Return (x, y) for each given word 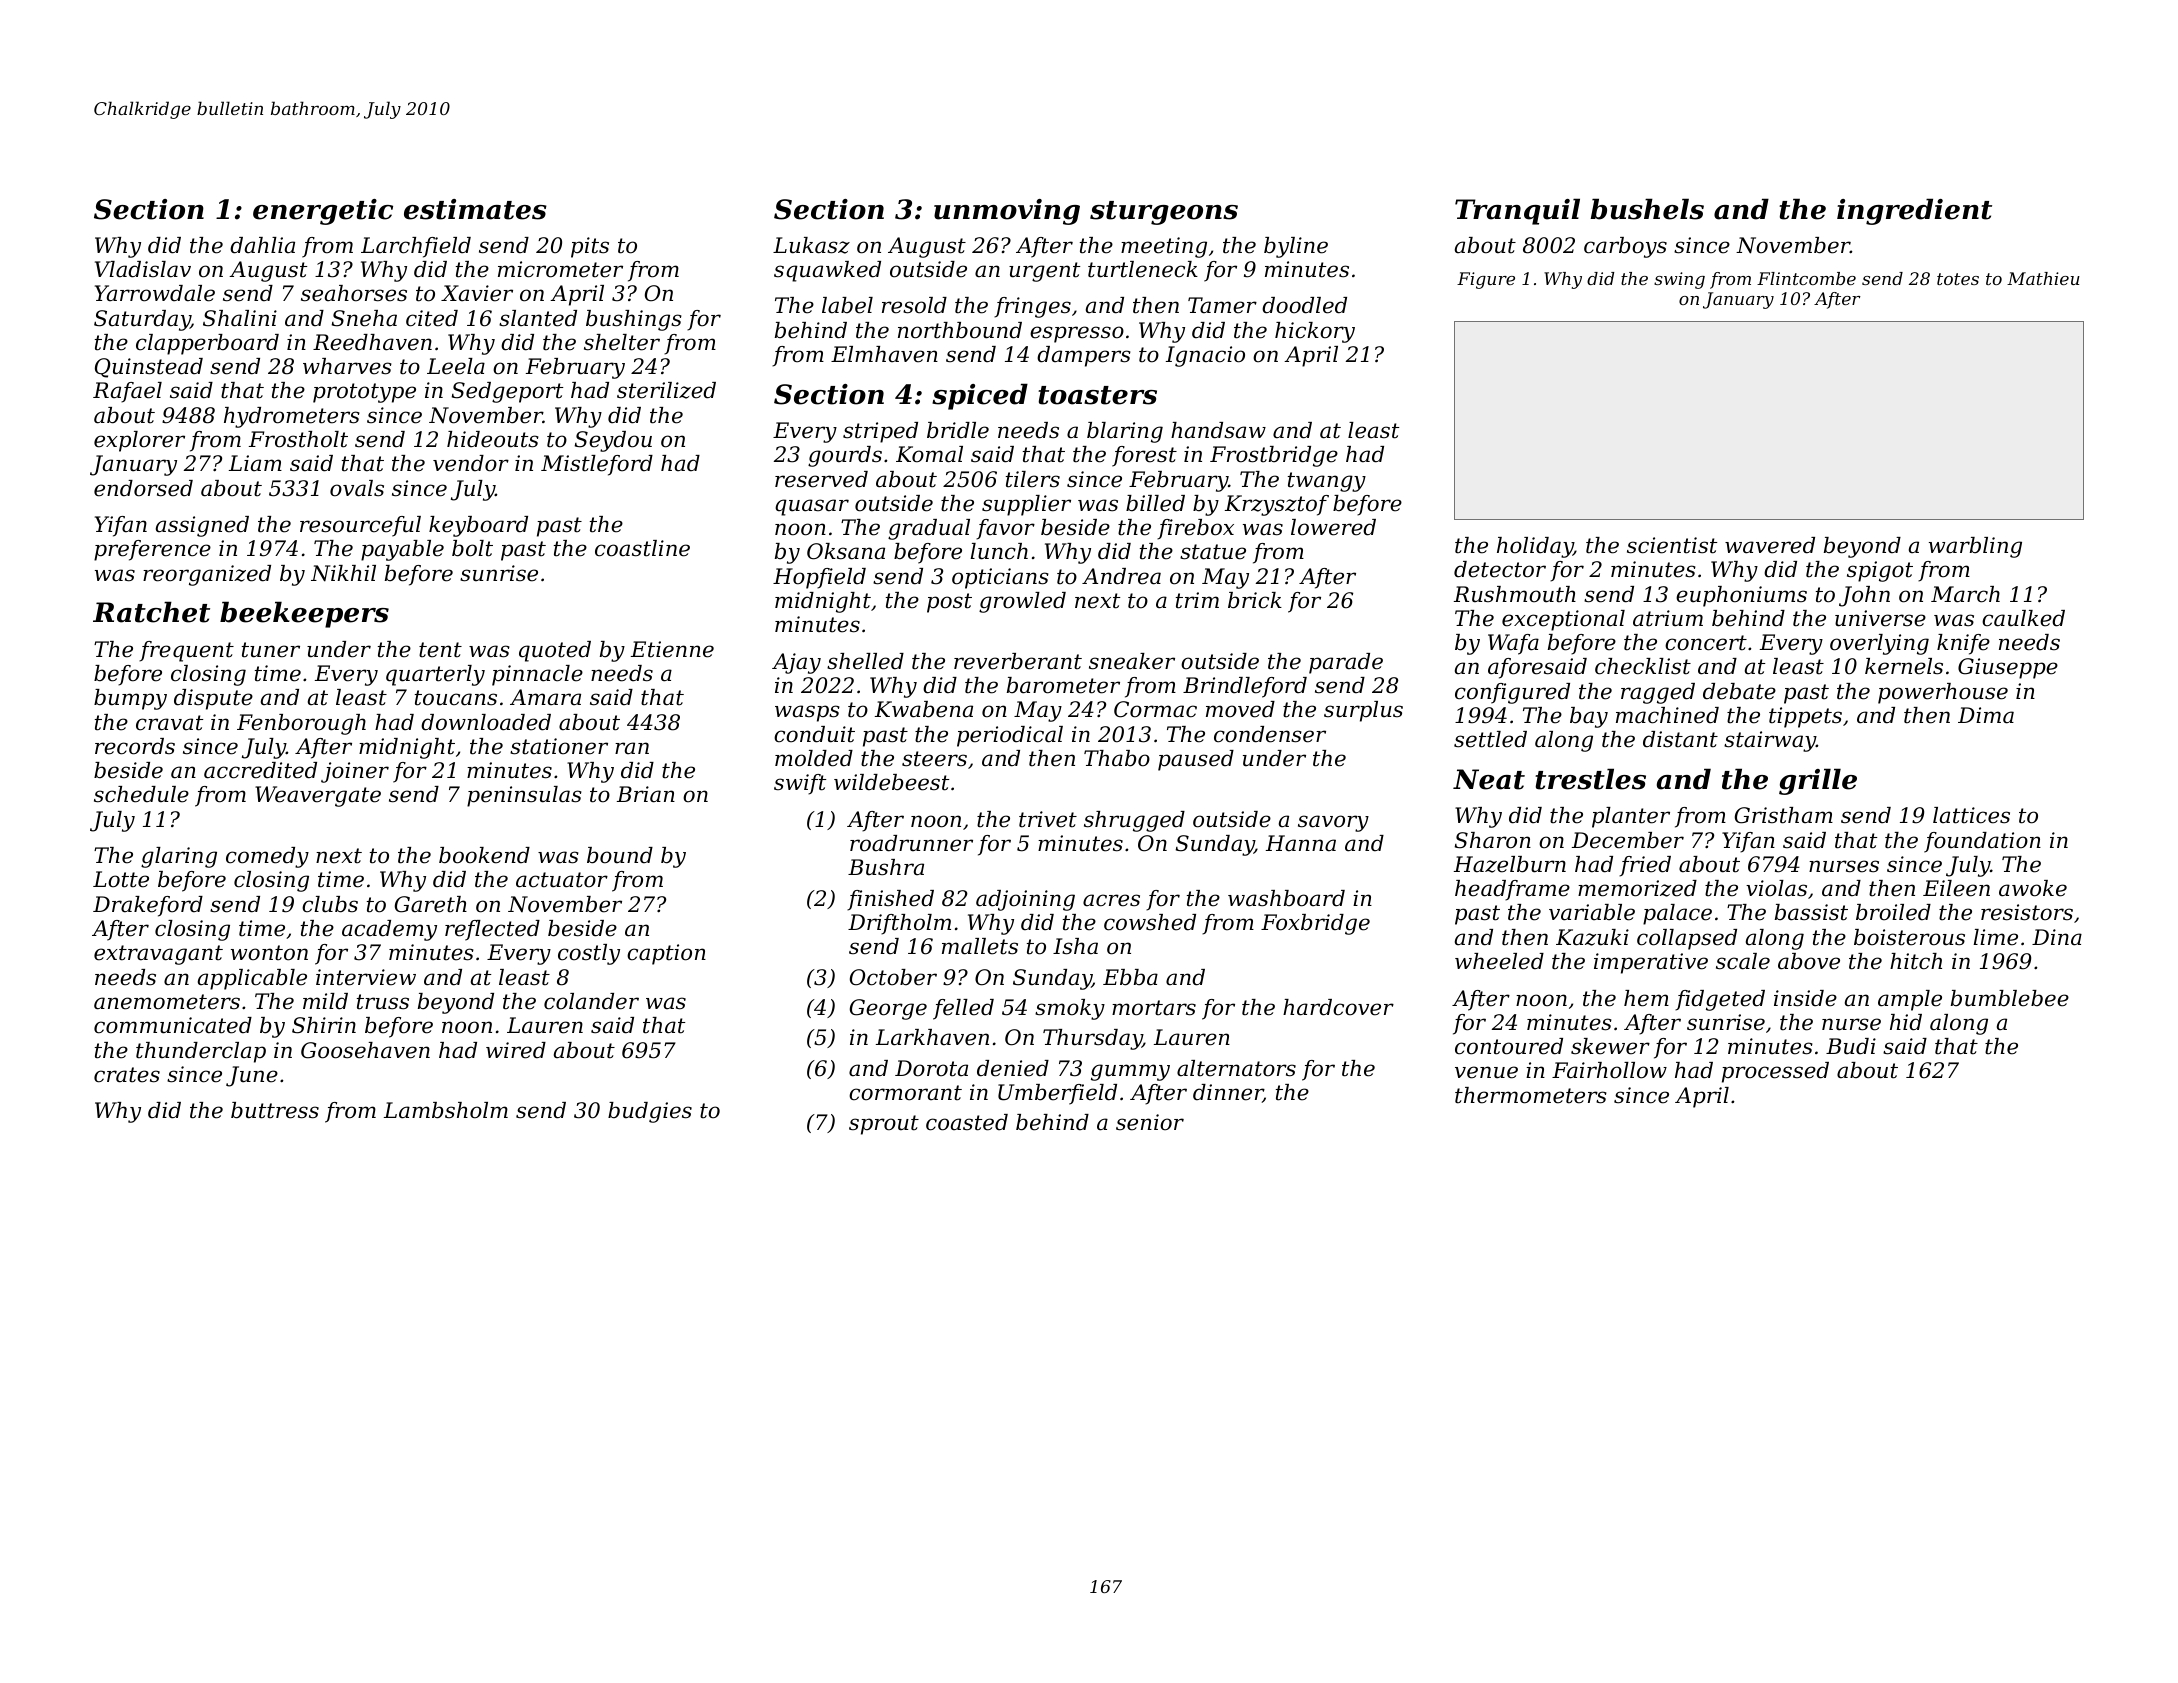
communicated (173, 1025)
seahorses (354, 293)
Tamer (1222, 305)
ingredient (1914, 211)
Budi (1851, 1046)
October (893, 977)
